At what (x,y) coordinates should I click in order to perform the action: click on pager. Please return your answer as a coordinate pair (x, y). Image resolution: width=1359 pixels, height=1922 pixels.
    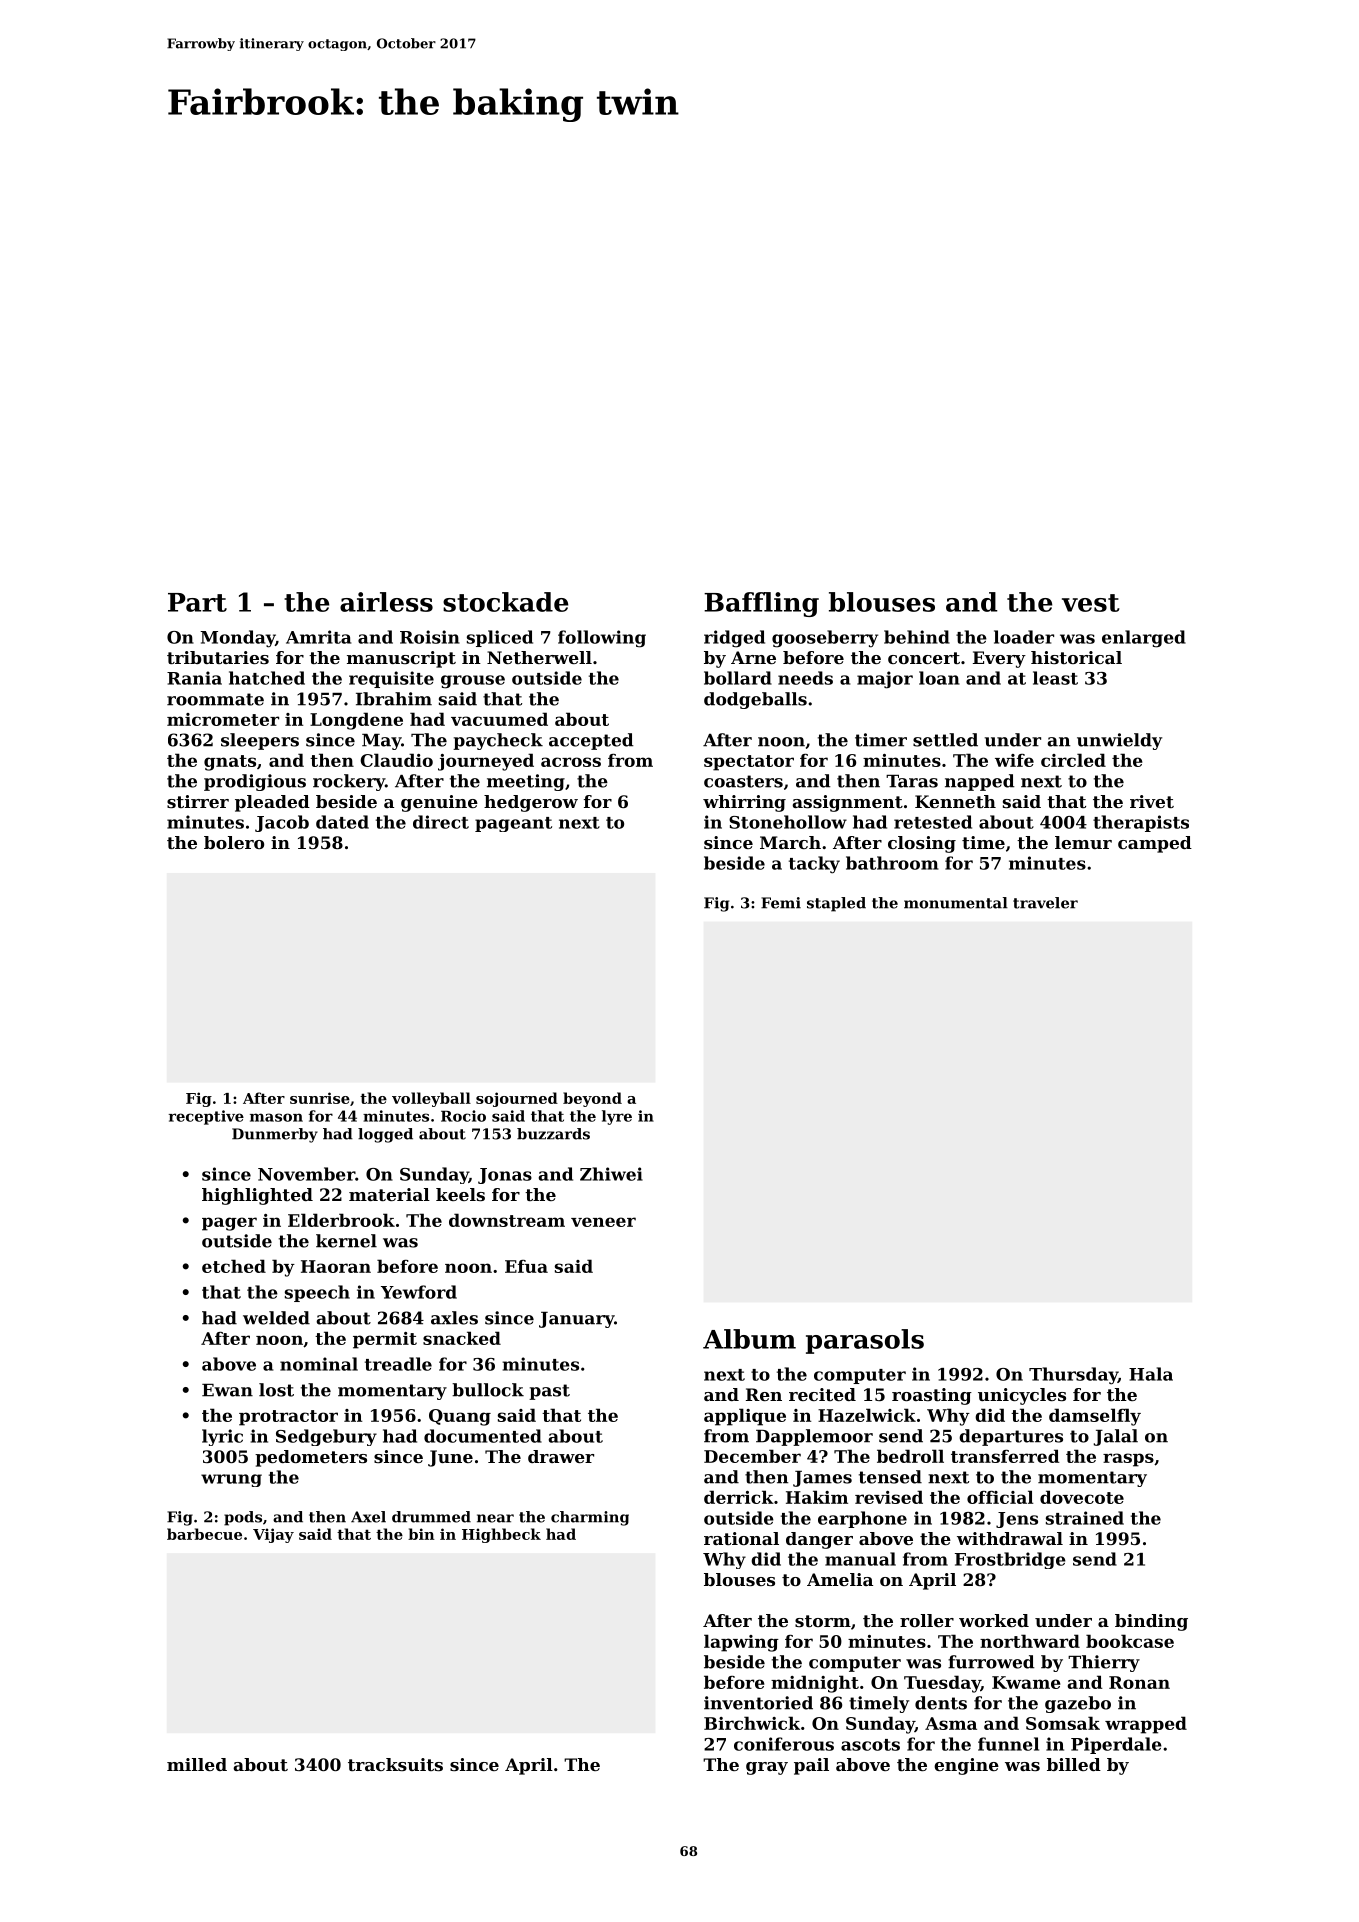
    Looking at the image, I should click on (229, 1224).
